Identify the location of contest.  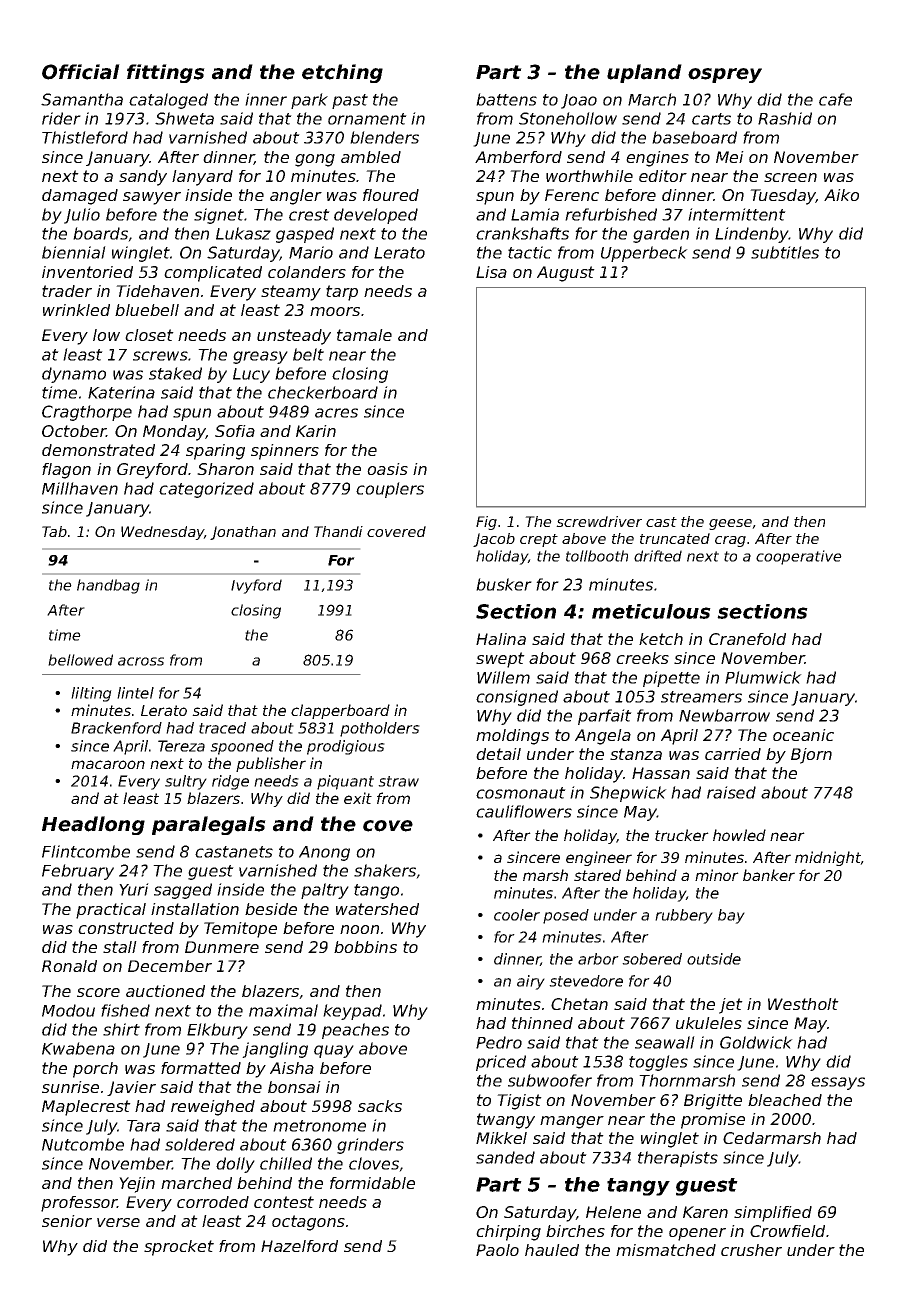
(284, 1202).
